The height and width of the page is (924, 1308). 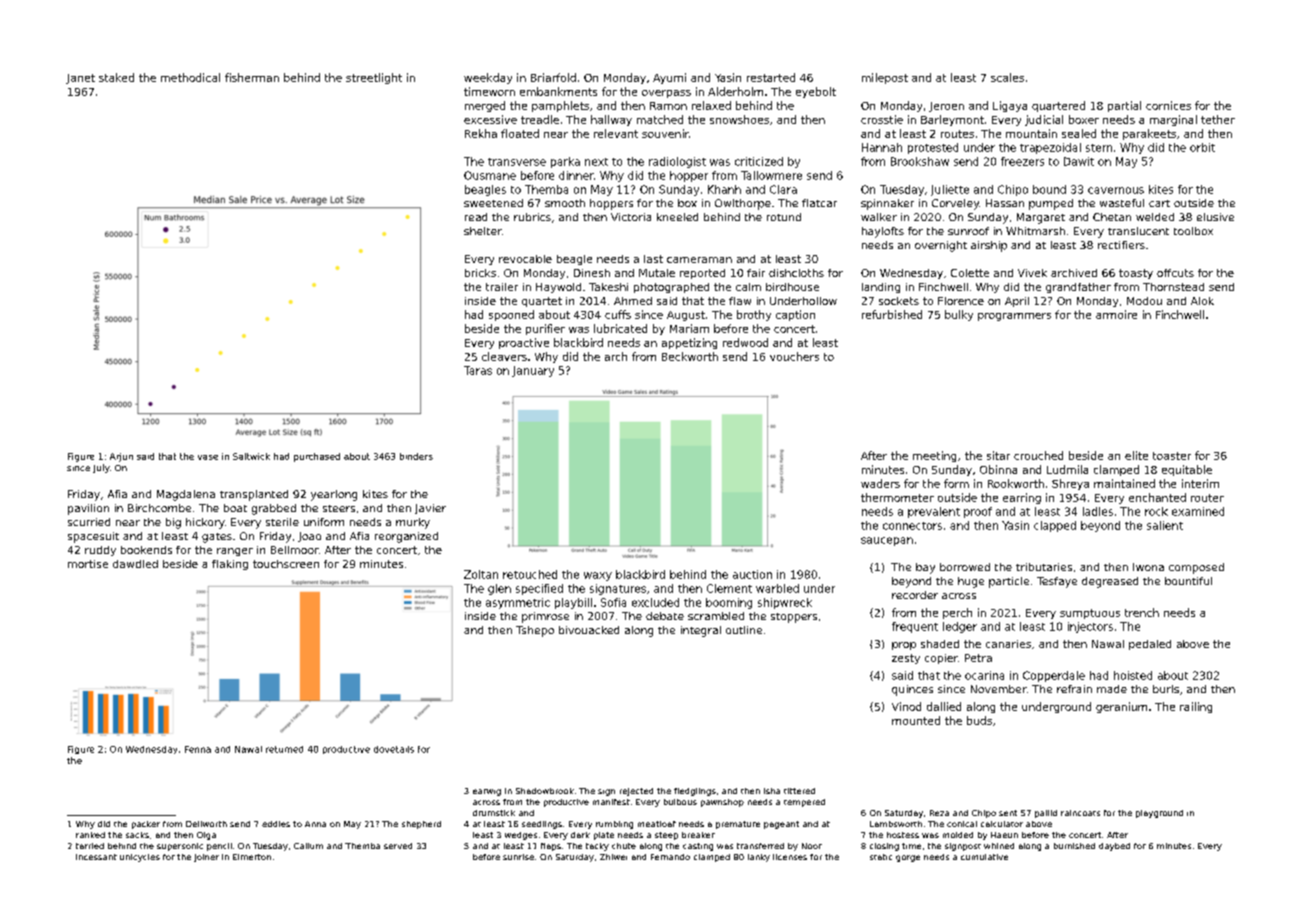 What do you see at coordinates (952, 120) in the page?
I see `Barleymont` at bounding box center [952, 120].
